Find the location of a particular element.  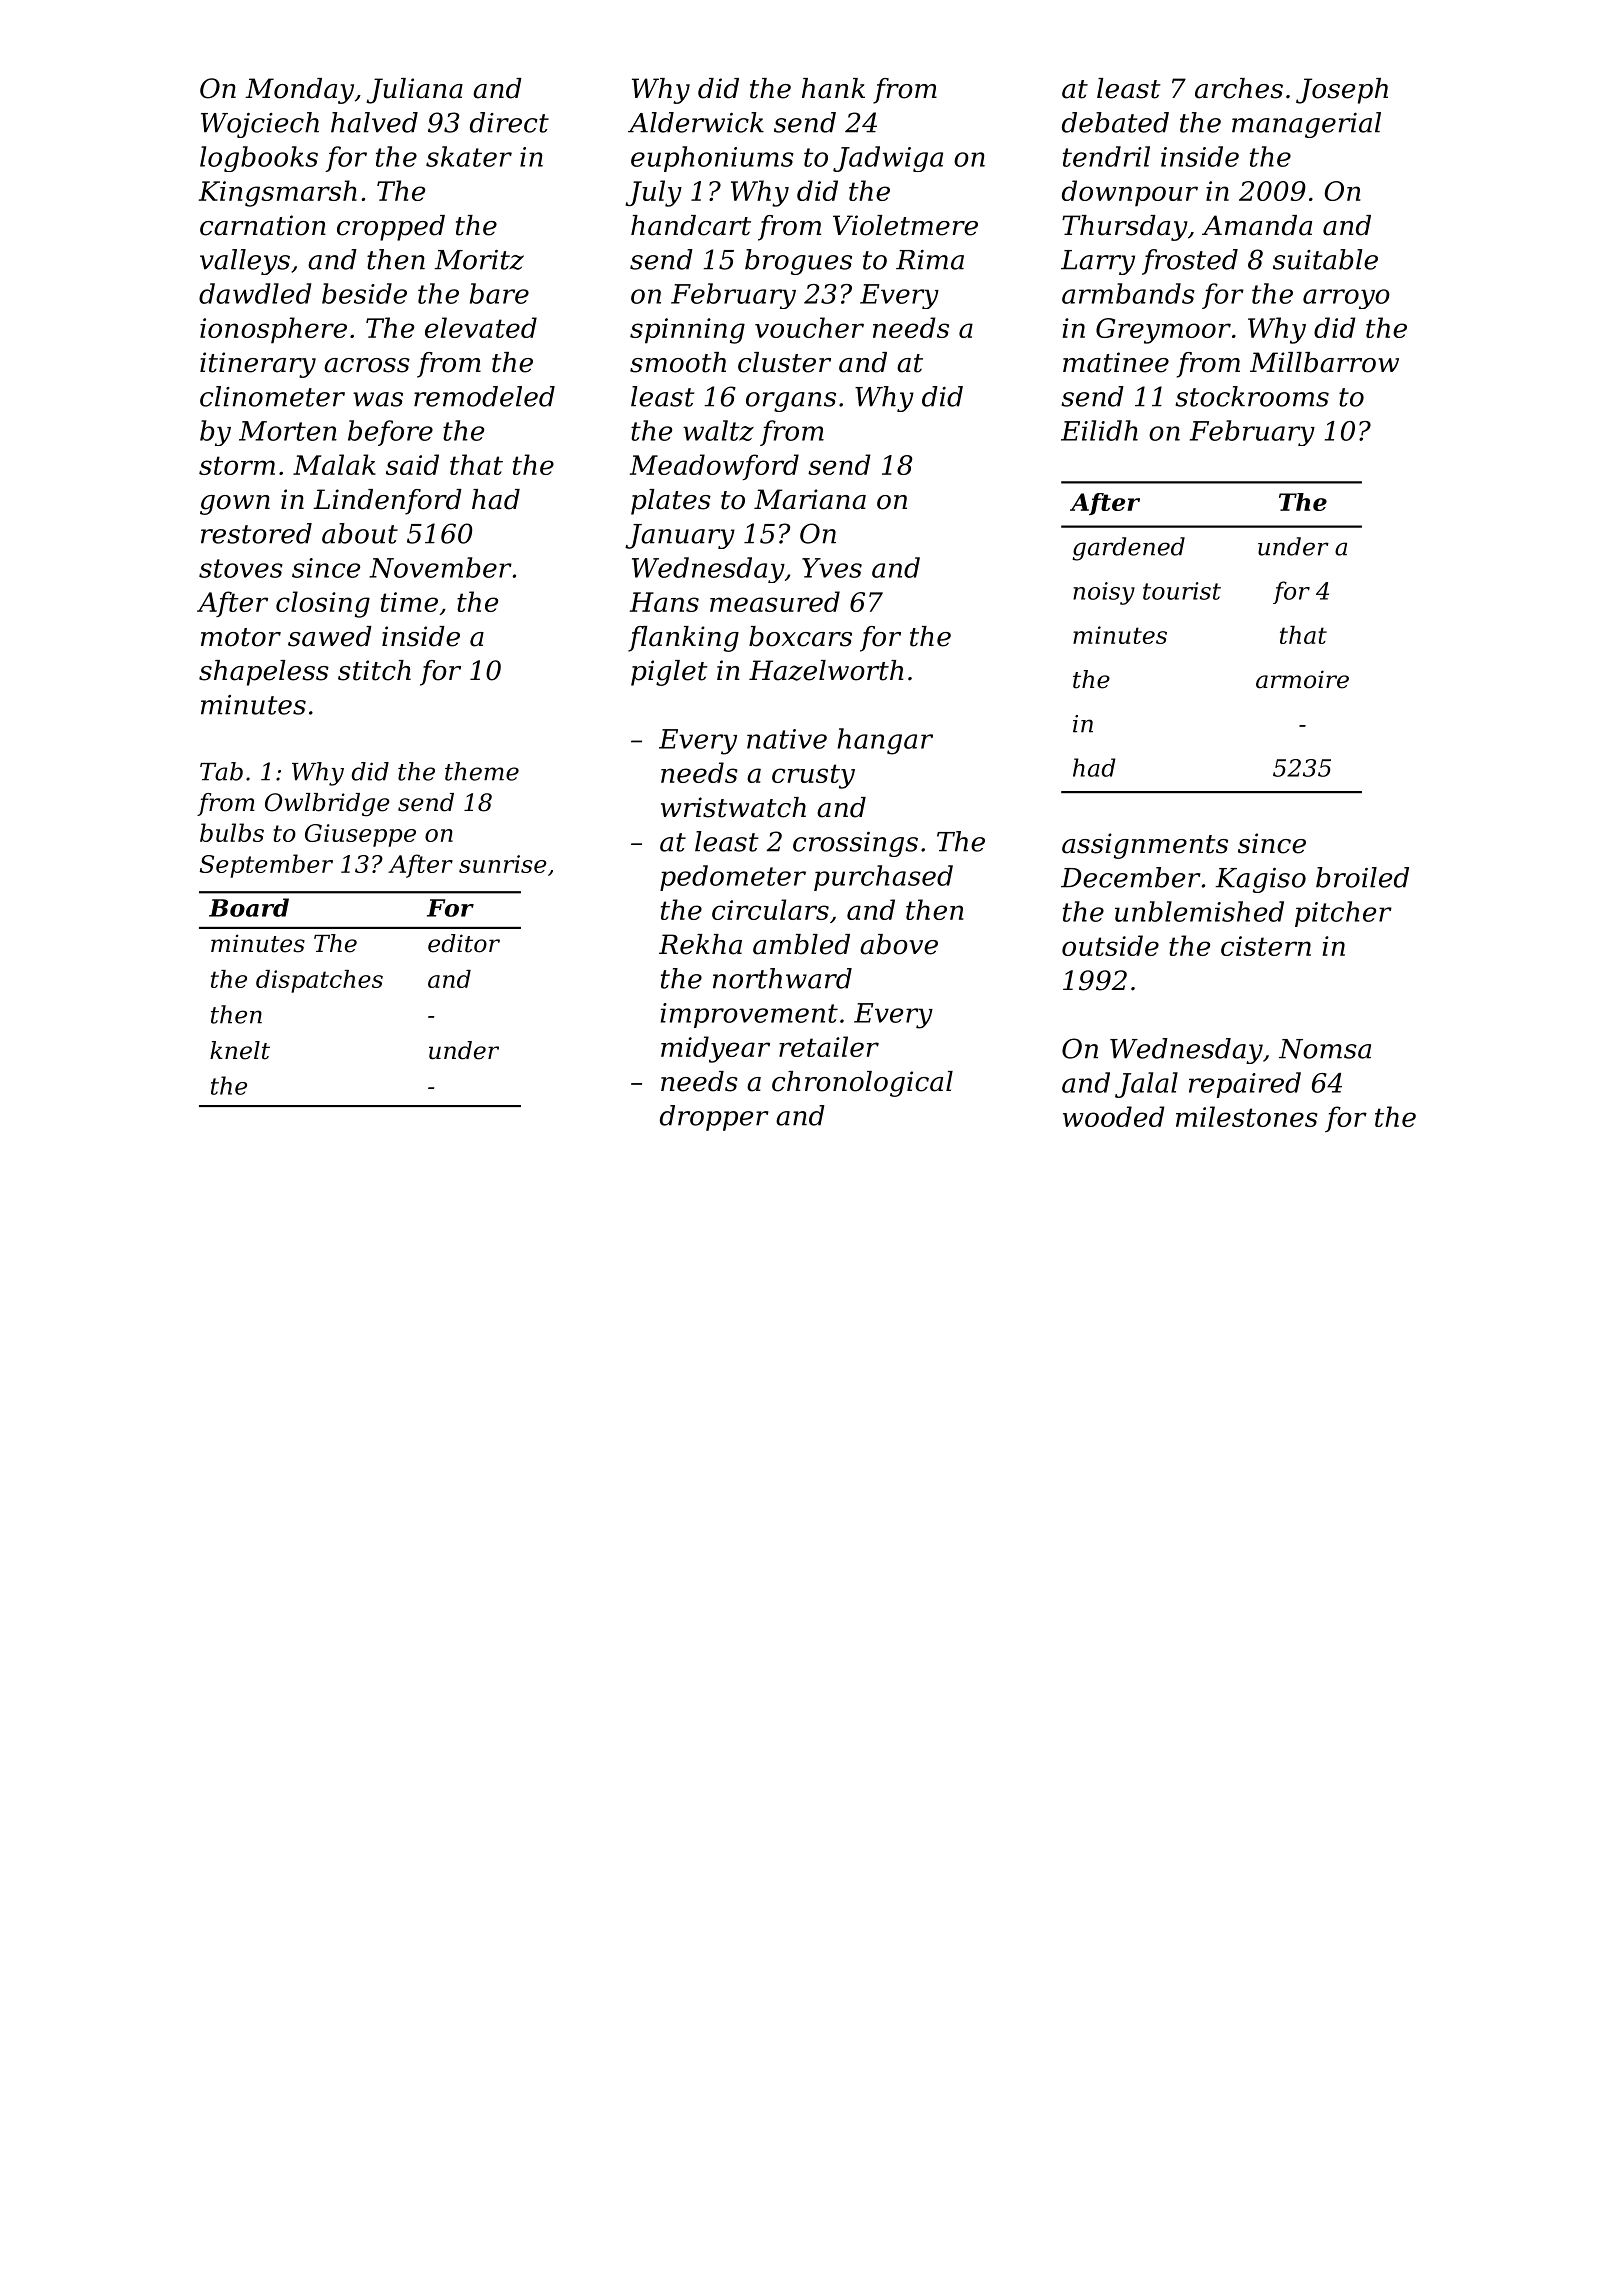

hank is located at coordinates (833, 88).
